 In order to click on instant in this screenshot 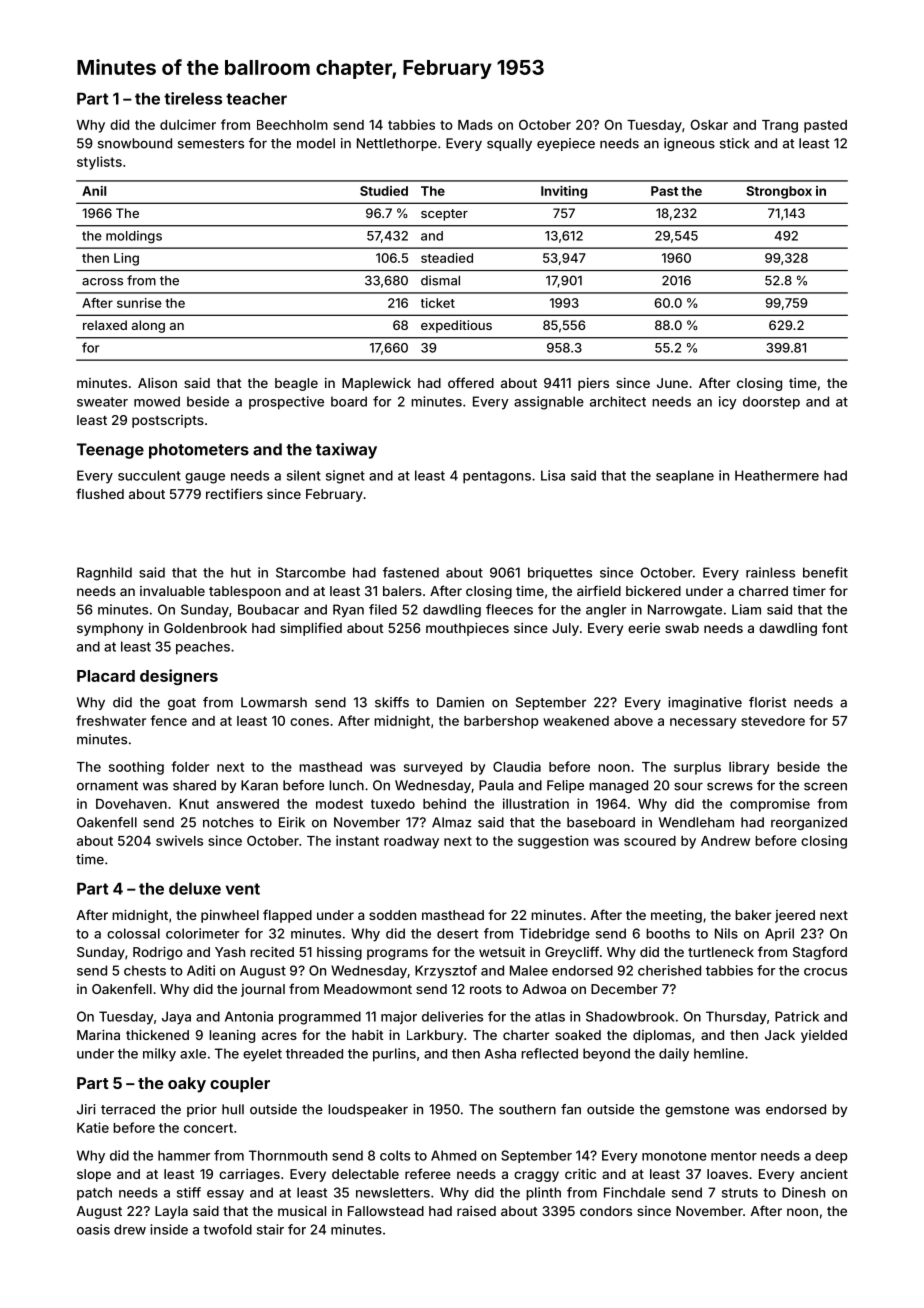, I will do `click(357, 840)`.
